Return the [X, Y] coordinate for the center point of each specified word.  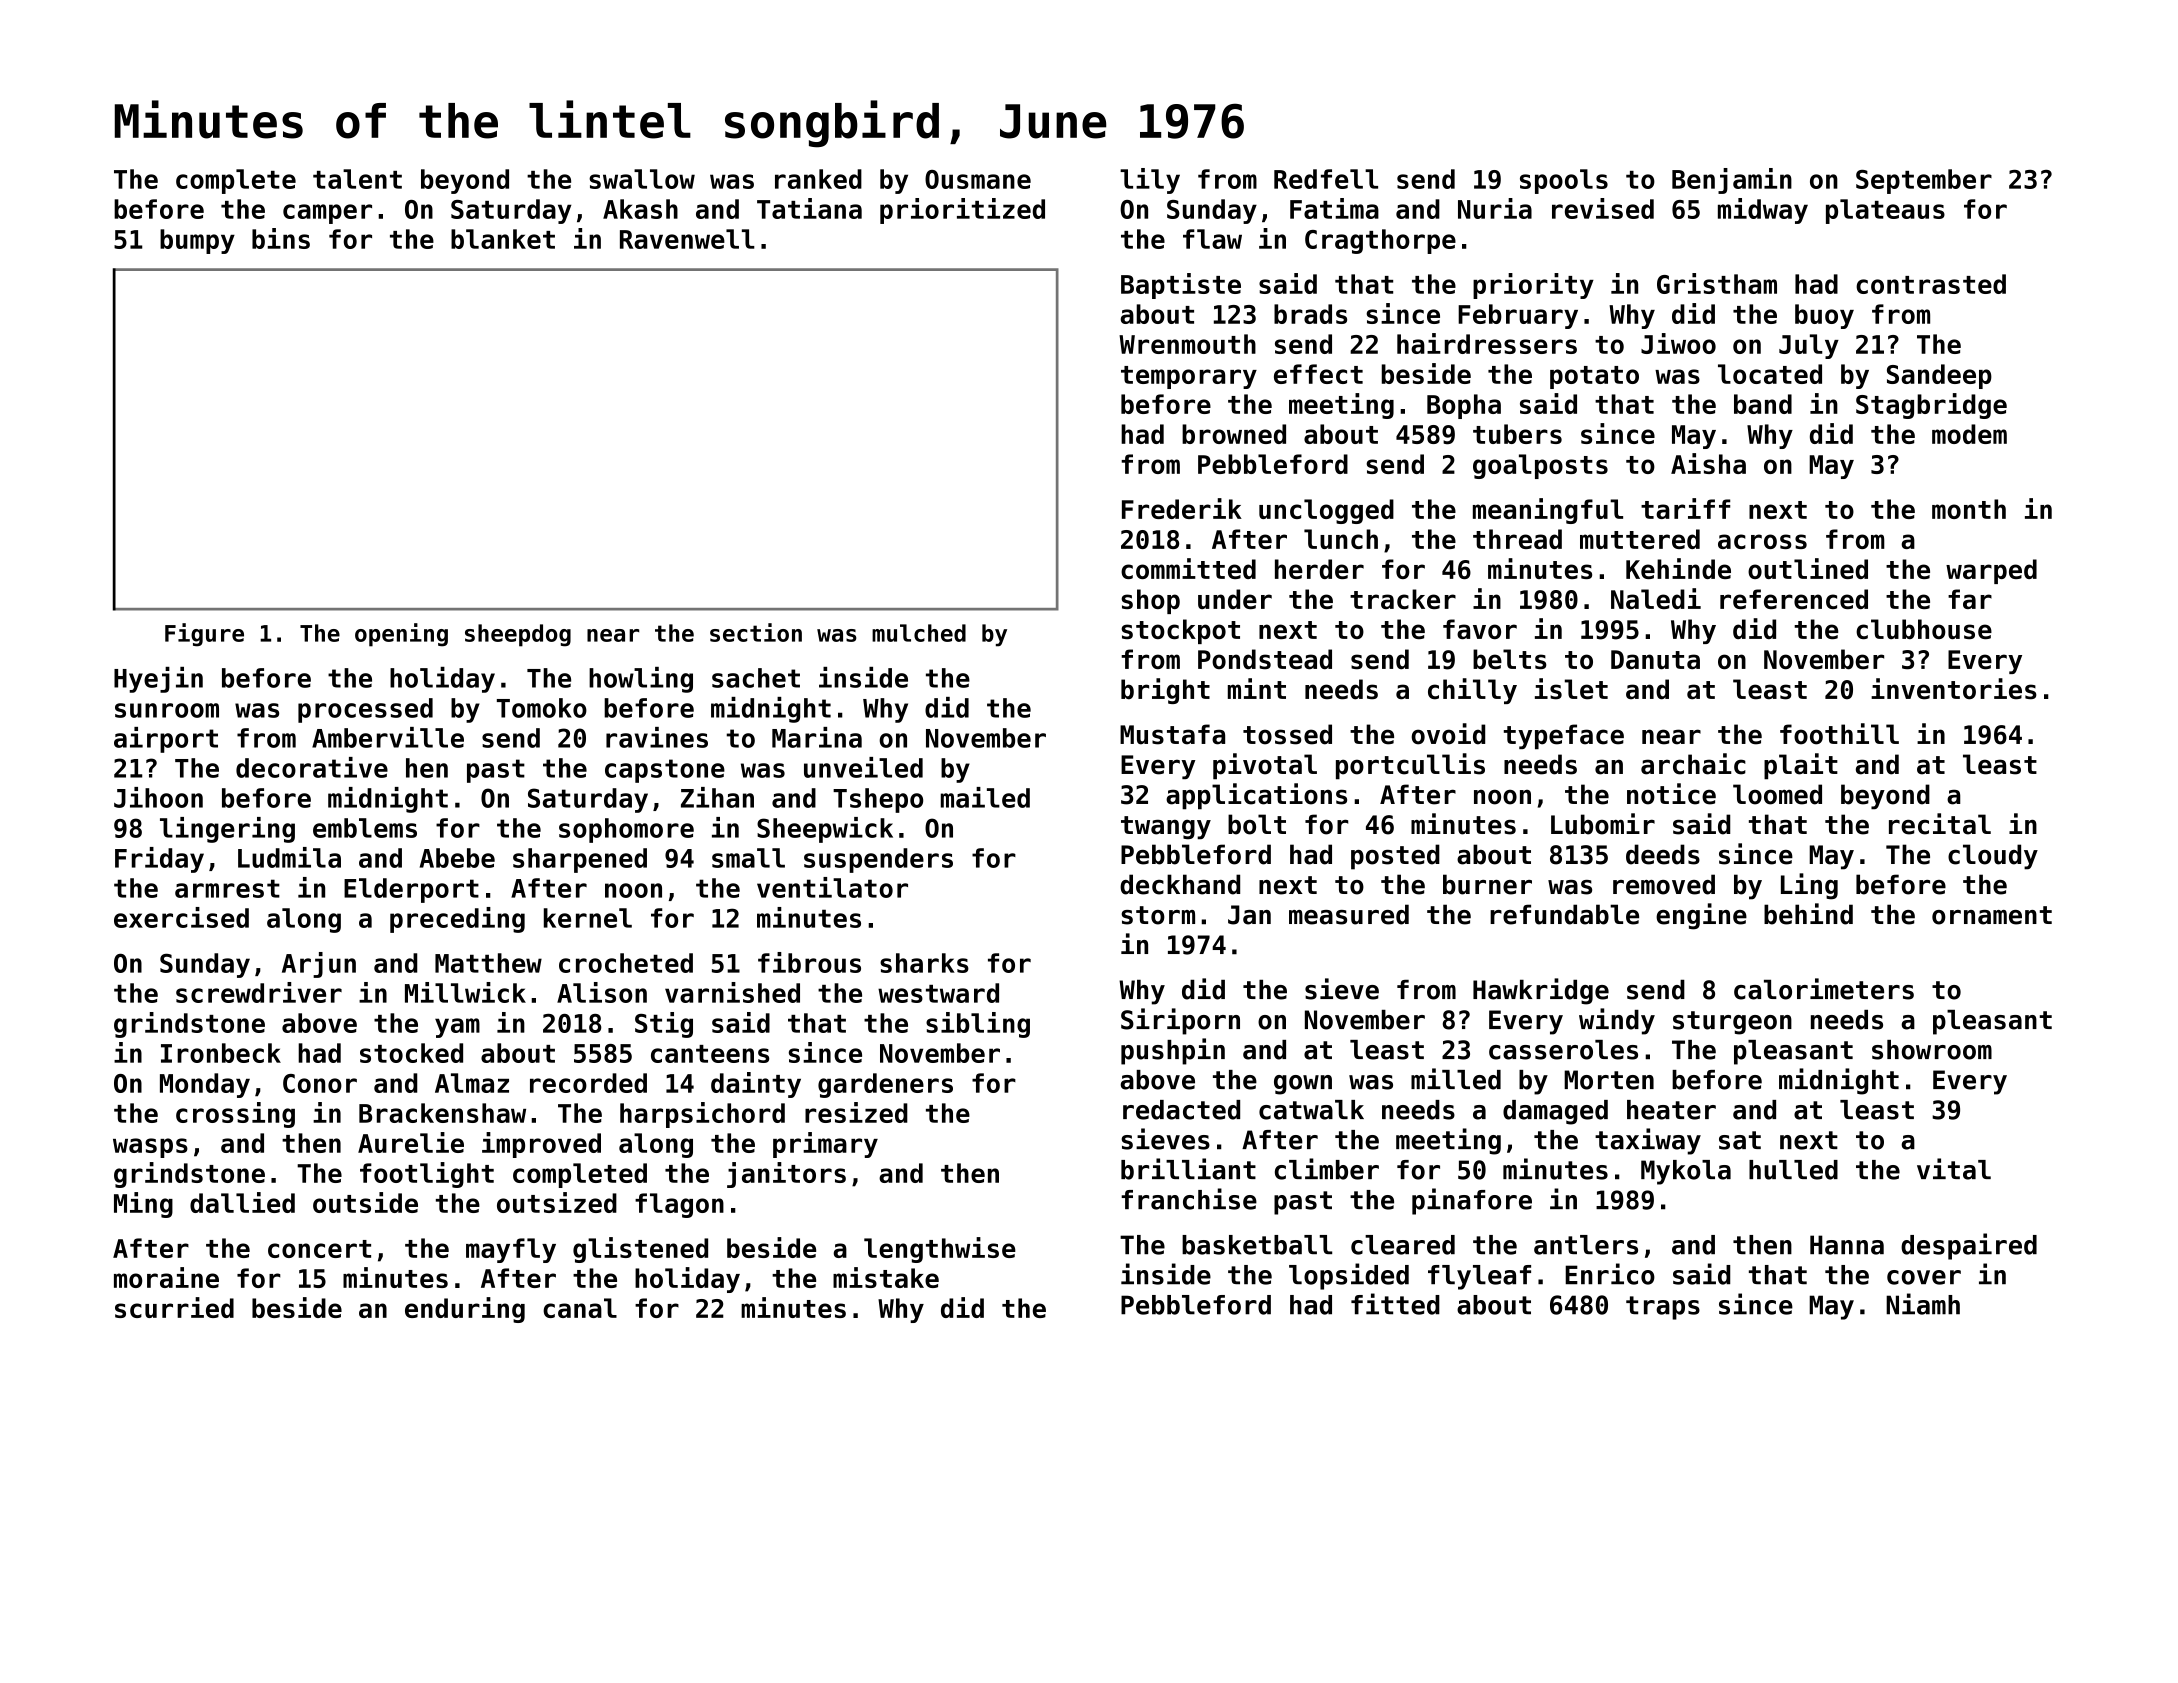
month [1969, 509]
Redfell [1326, 179]
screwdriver [259, 992]
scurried [174, 1307]
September [1924, 181]
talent [357, 179]
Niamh [1923, 1304]
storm [1158, 915]
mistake [886, 1277]
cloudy [1993, 857]
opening [401, 635]
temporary [1189, 377]
